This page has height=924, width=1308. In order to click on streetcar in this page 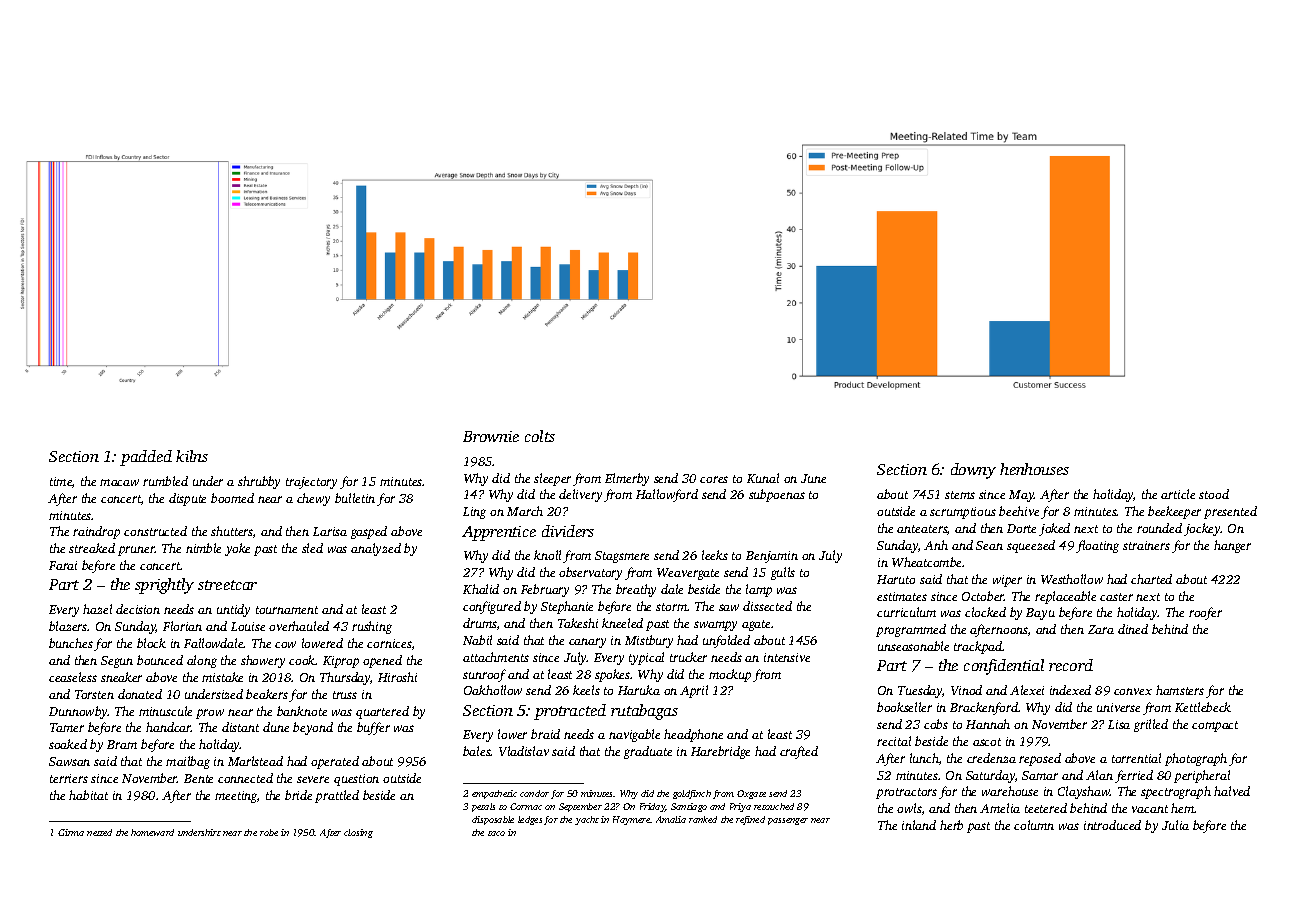, I will do `click(227, 585)`.
